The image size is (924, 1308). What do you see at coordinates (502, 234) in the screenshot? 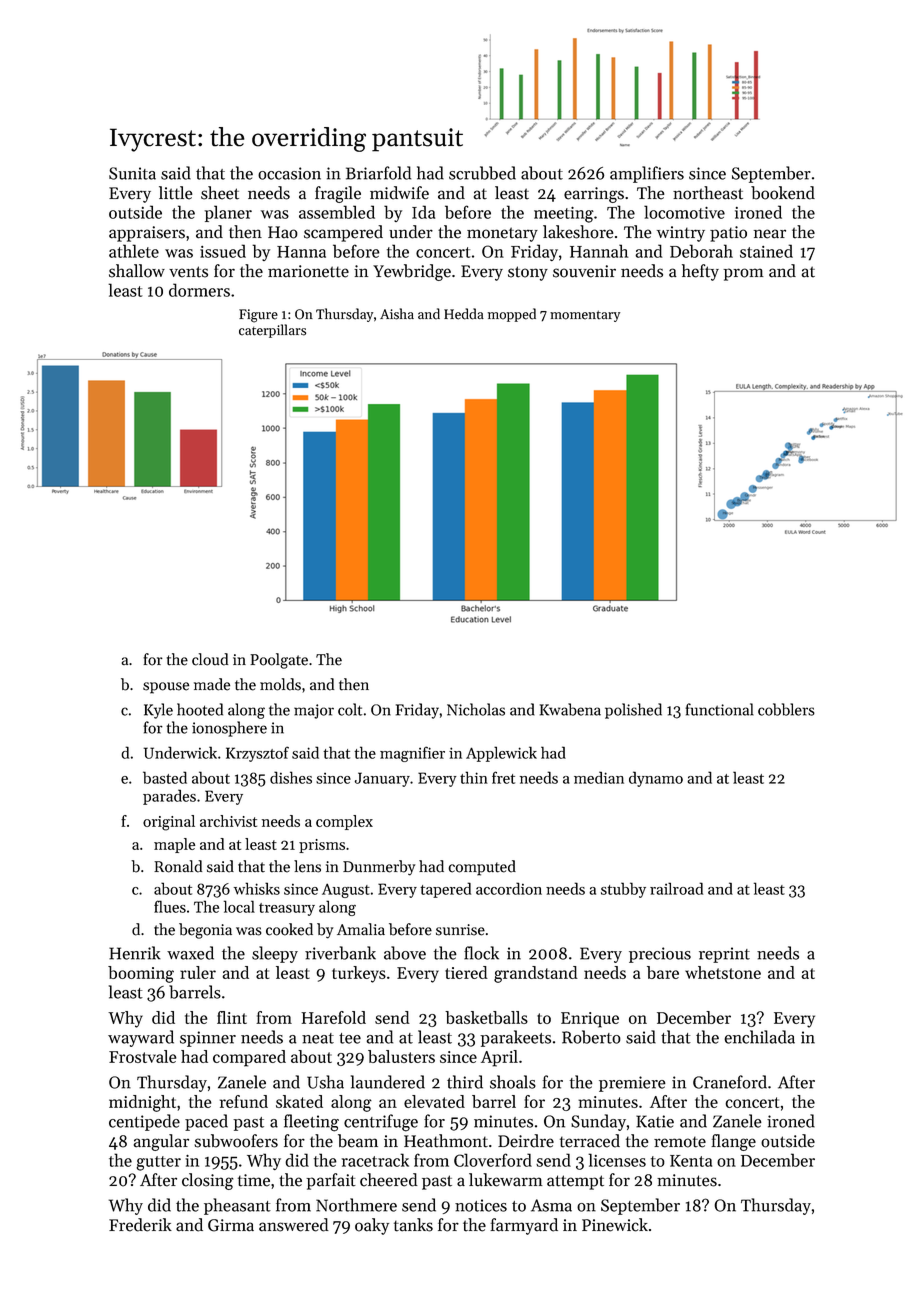
I see `monetary` at bounding box center [502, 234].
